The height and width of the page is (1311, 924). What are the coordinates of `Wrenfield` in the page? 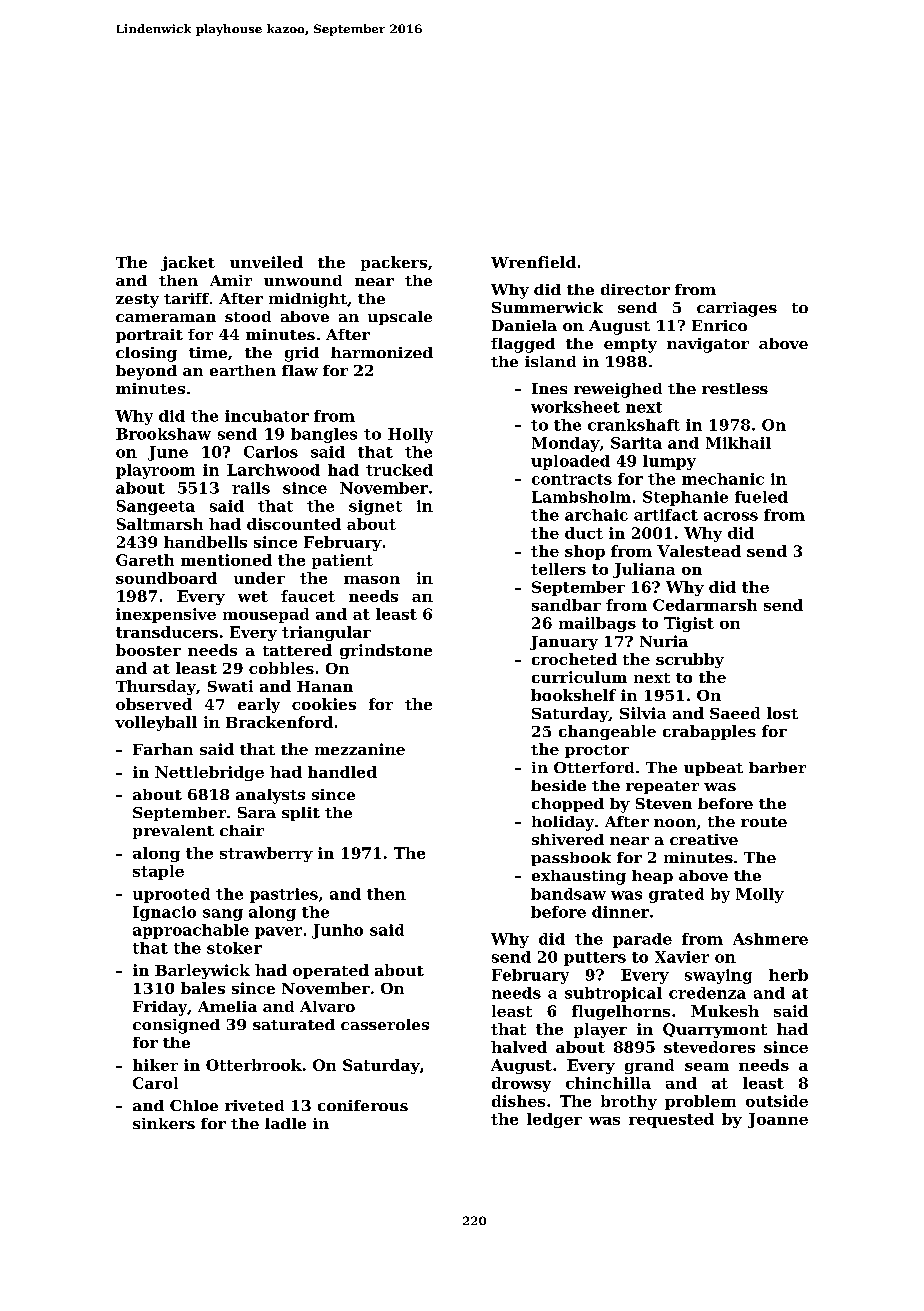 It's located at (533, 262).
